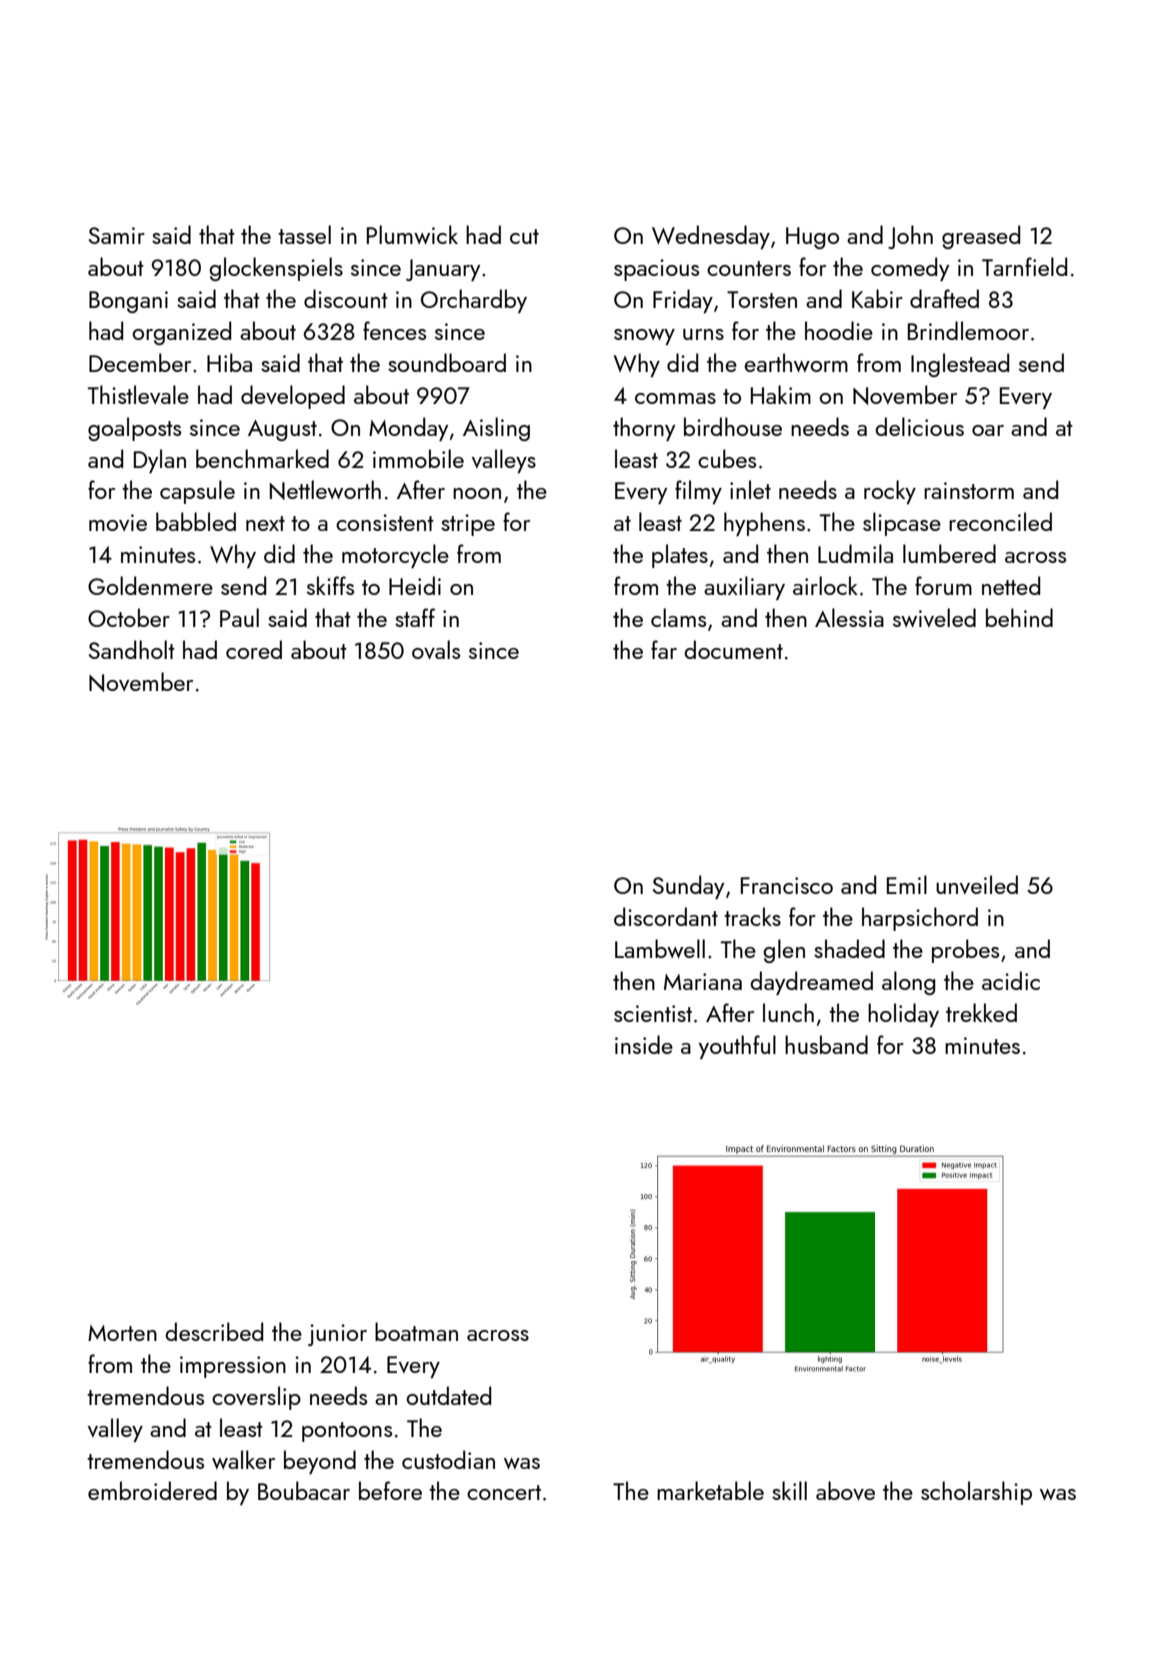 The width and height of the document is (1165, 1654). Describe the element at coordinates (733, 649) in the document. I see `document` at that location.
